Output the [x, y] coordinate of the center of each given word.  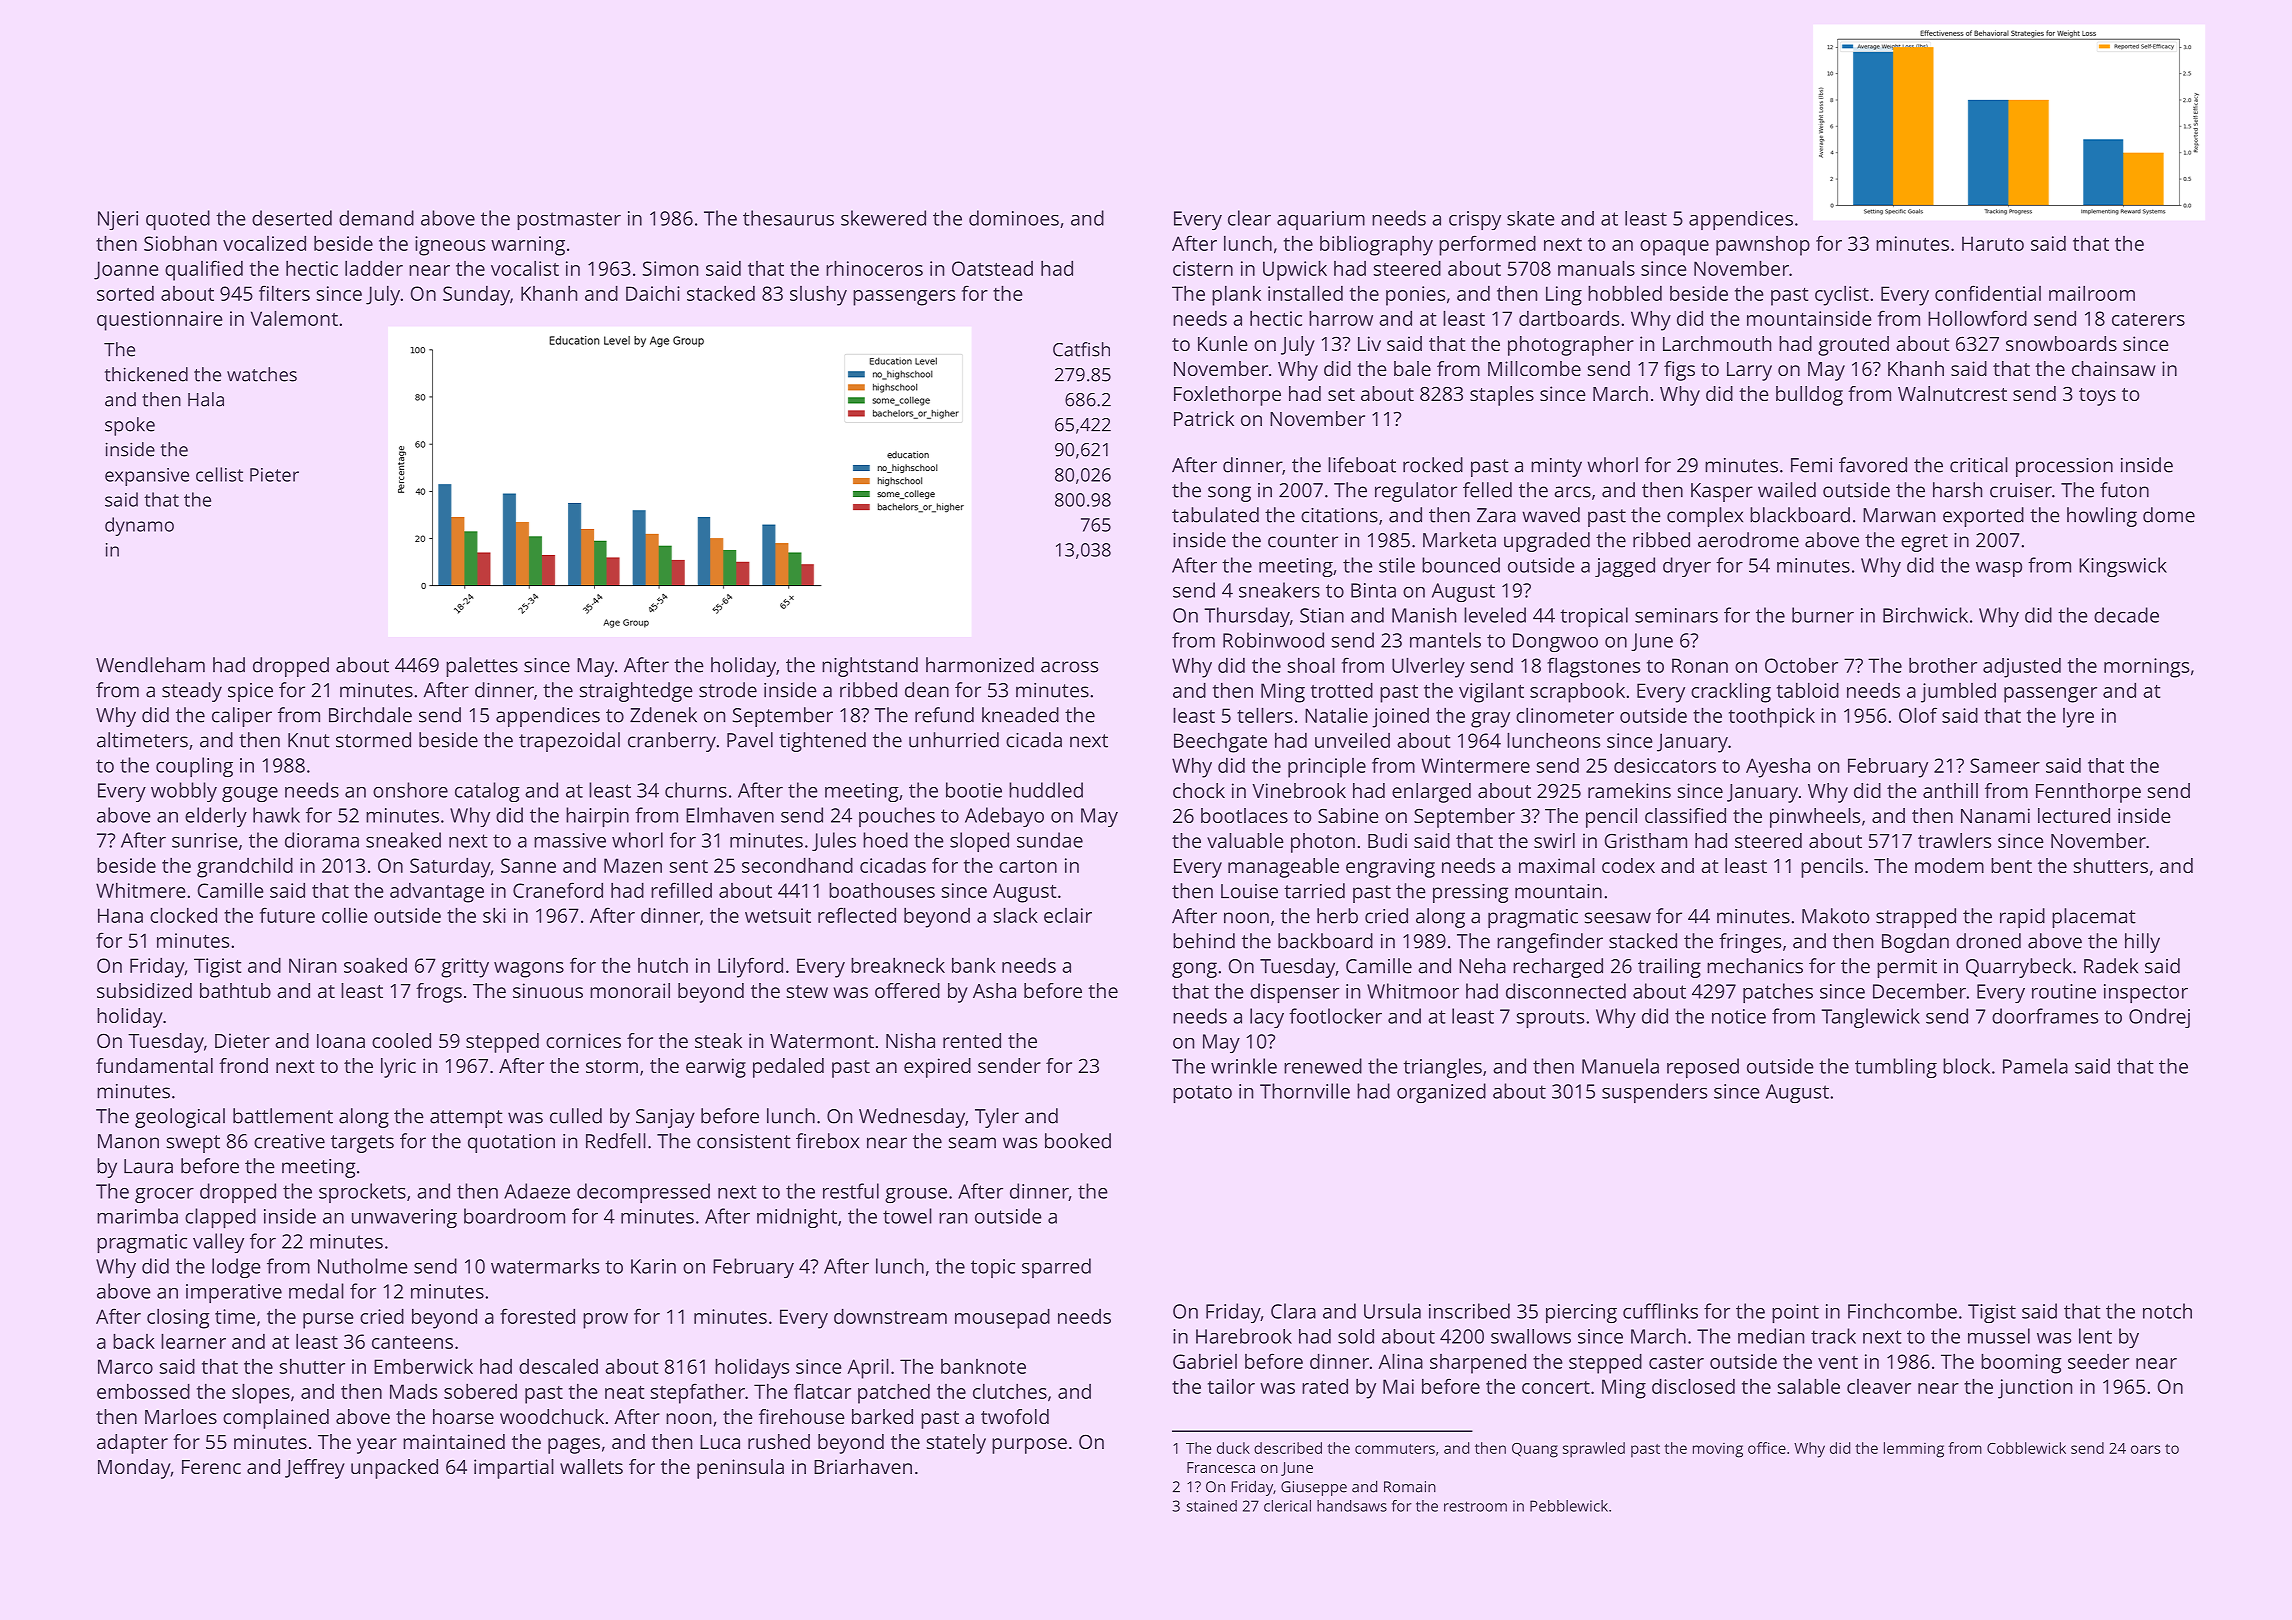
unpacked [394, 1469]
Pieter [274, 475]
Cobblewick [2026, 1448]
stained [1212, 1506]
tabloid [1808, 690]
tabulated [1215, 515]
